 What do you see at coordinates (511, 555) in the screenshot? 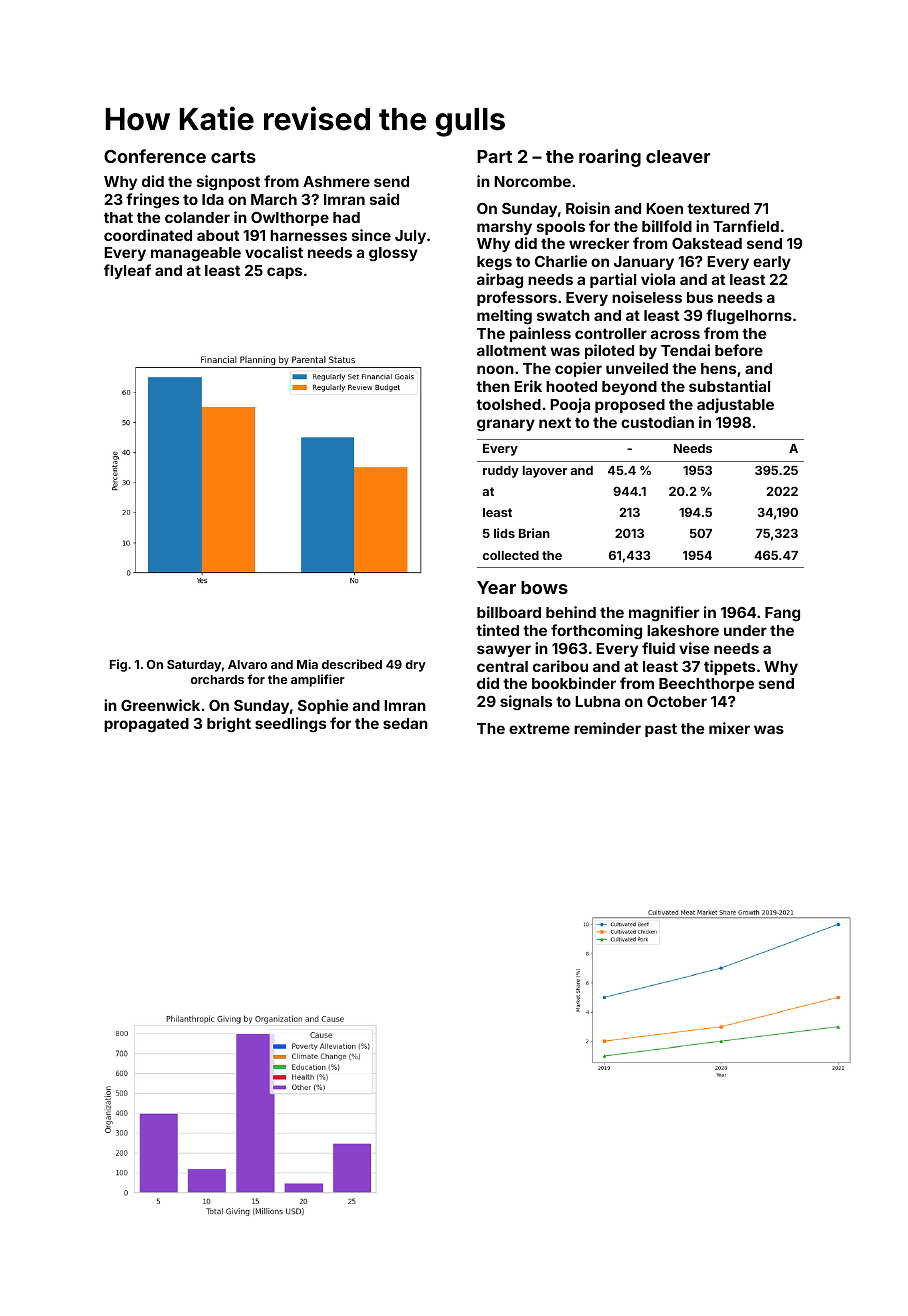
I see `collected` at bounding box center [511, 555].
